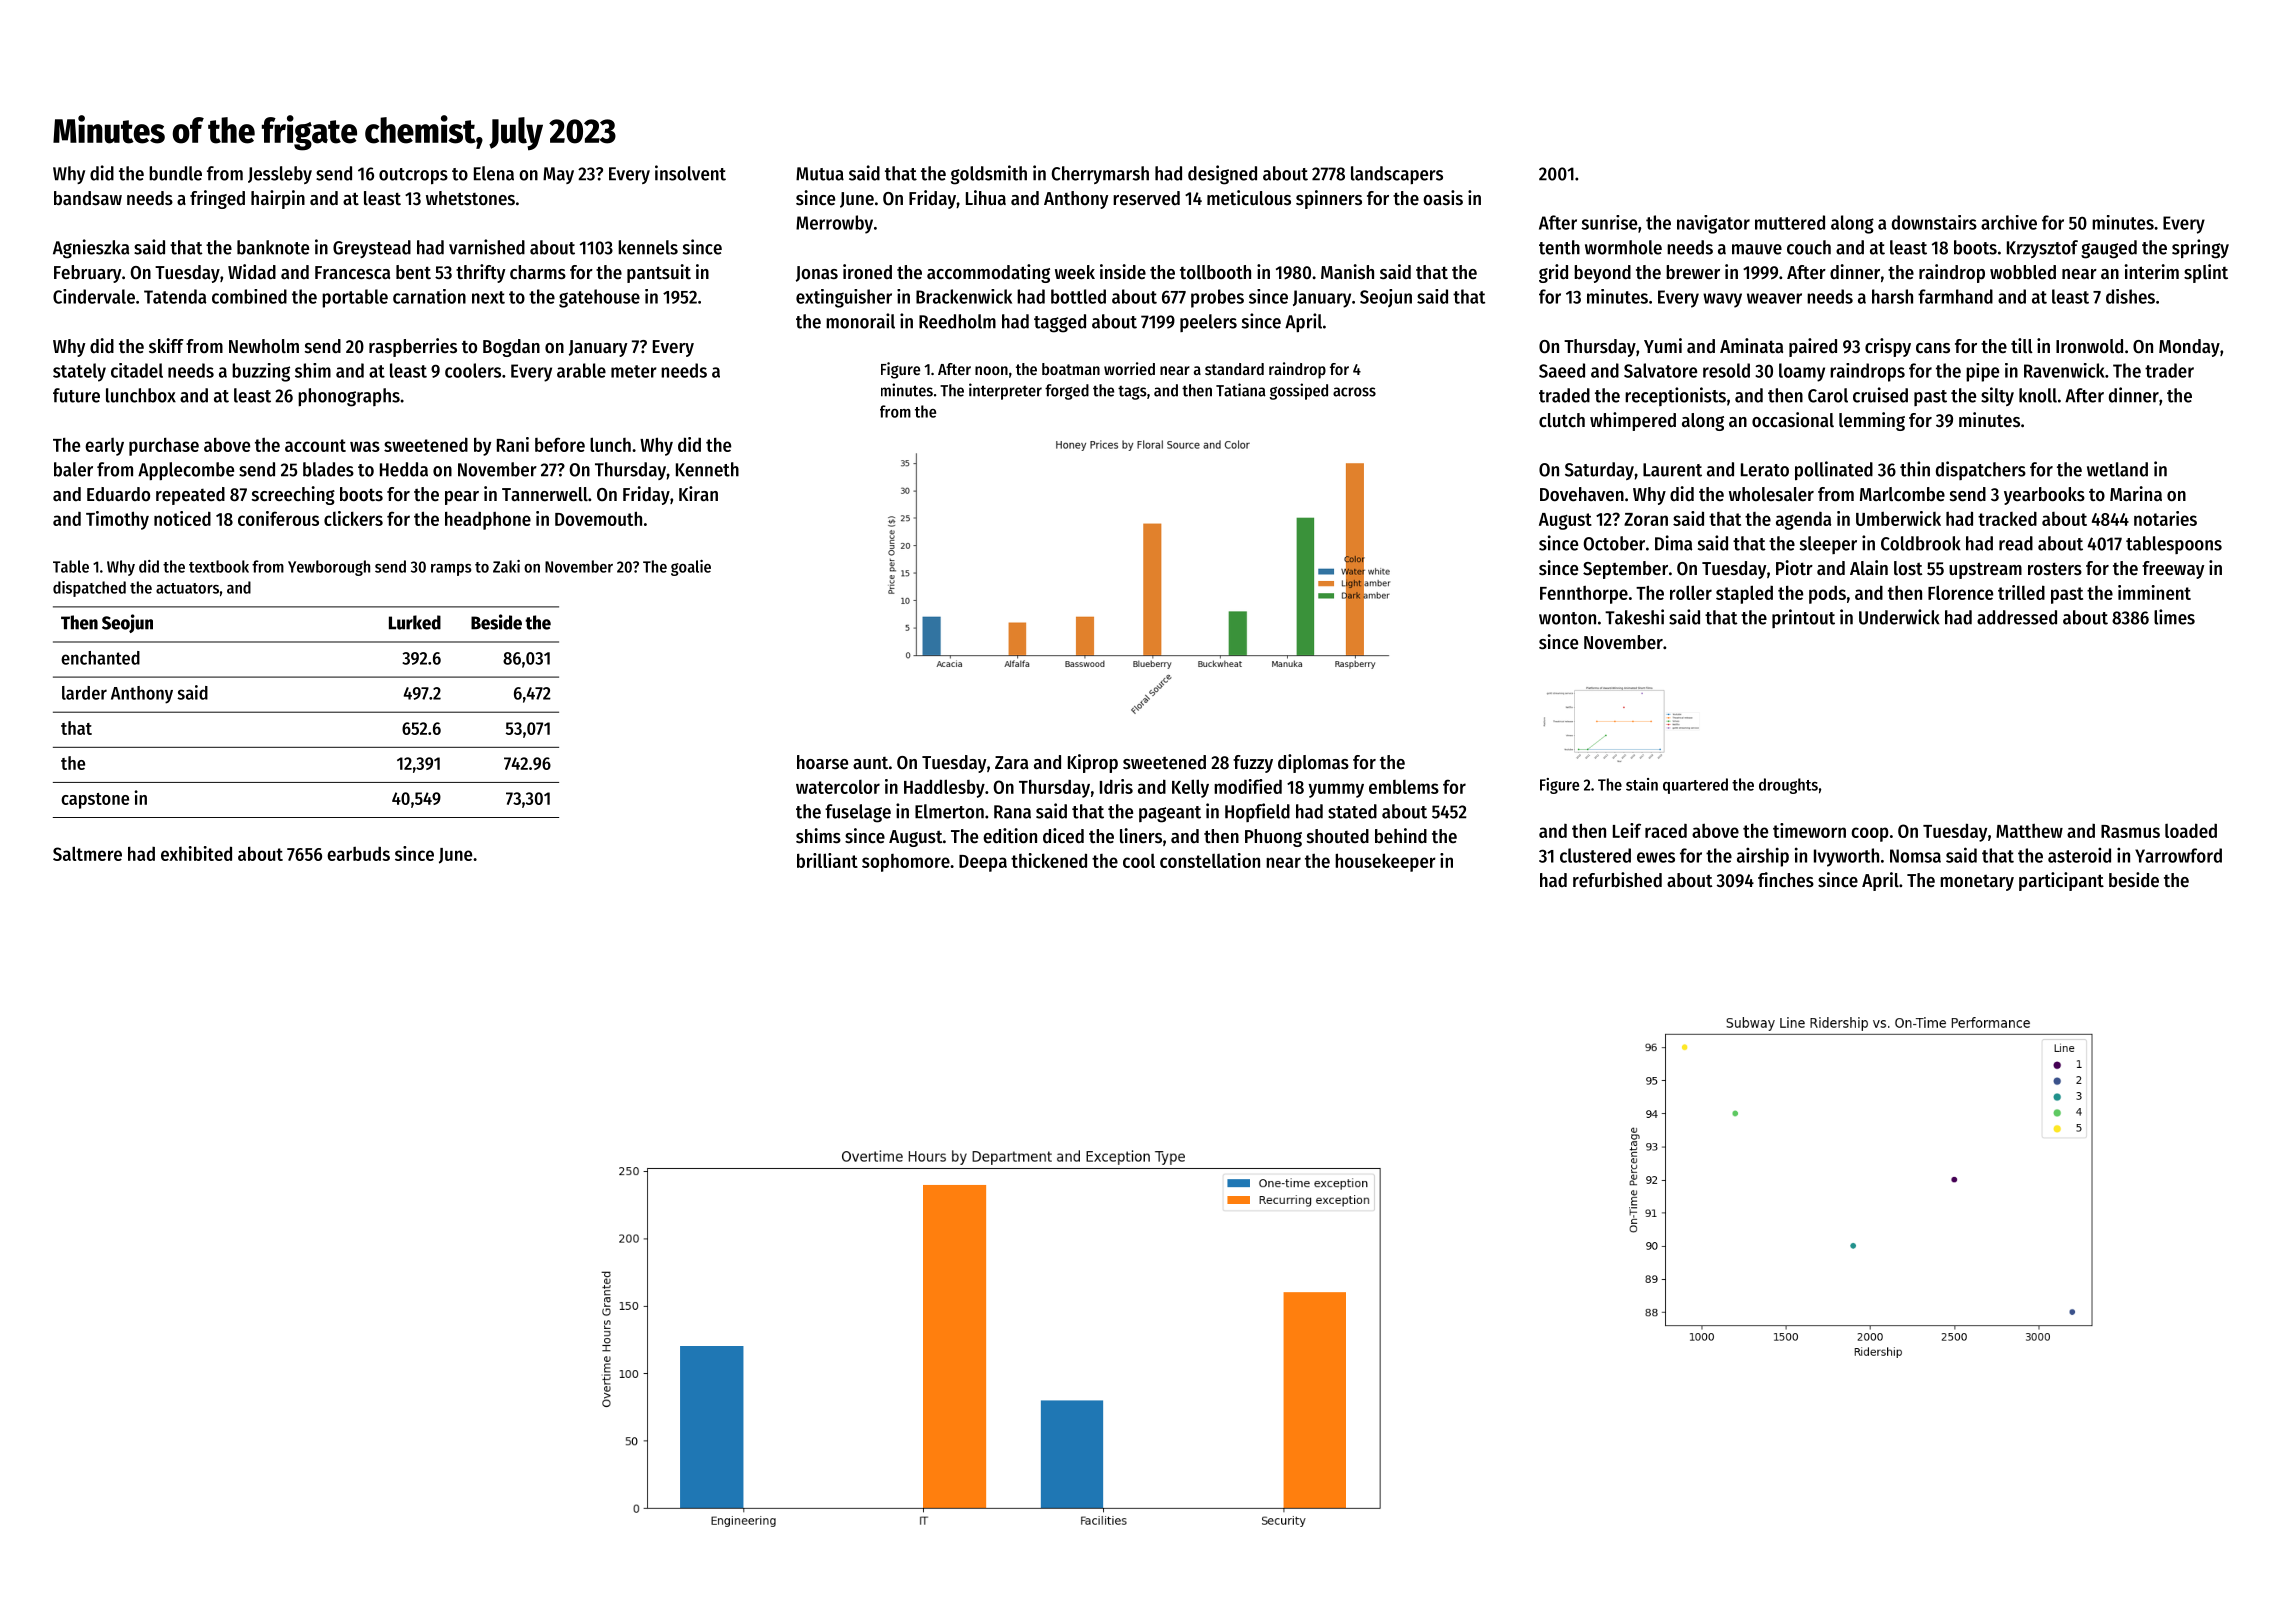  I want to click on goldsmith, so click(989, 175).
